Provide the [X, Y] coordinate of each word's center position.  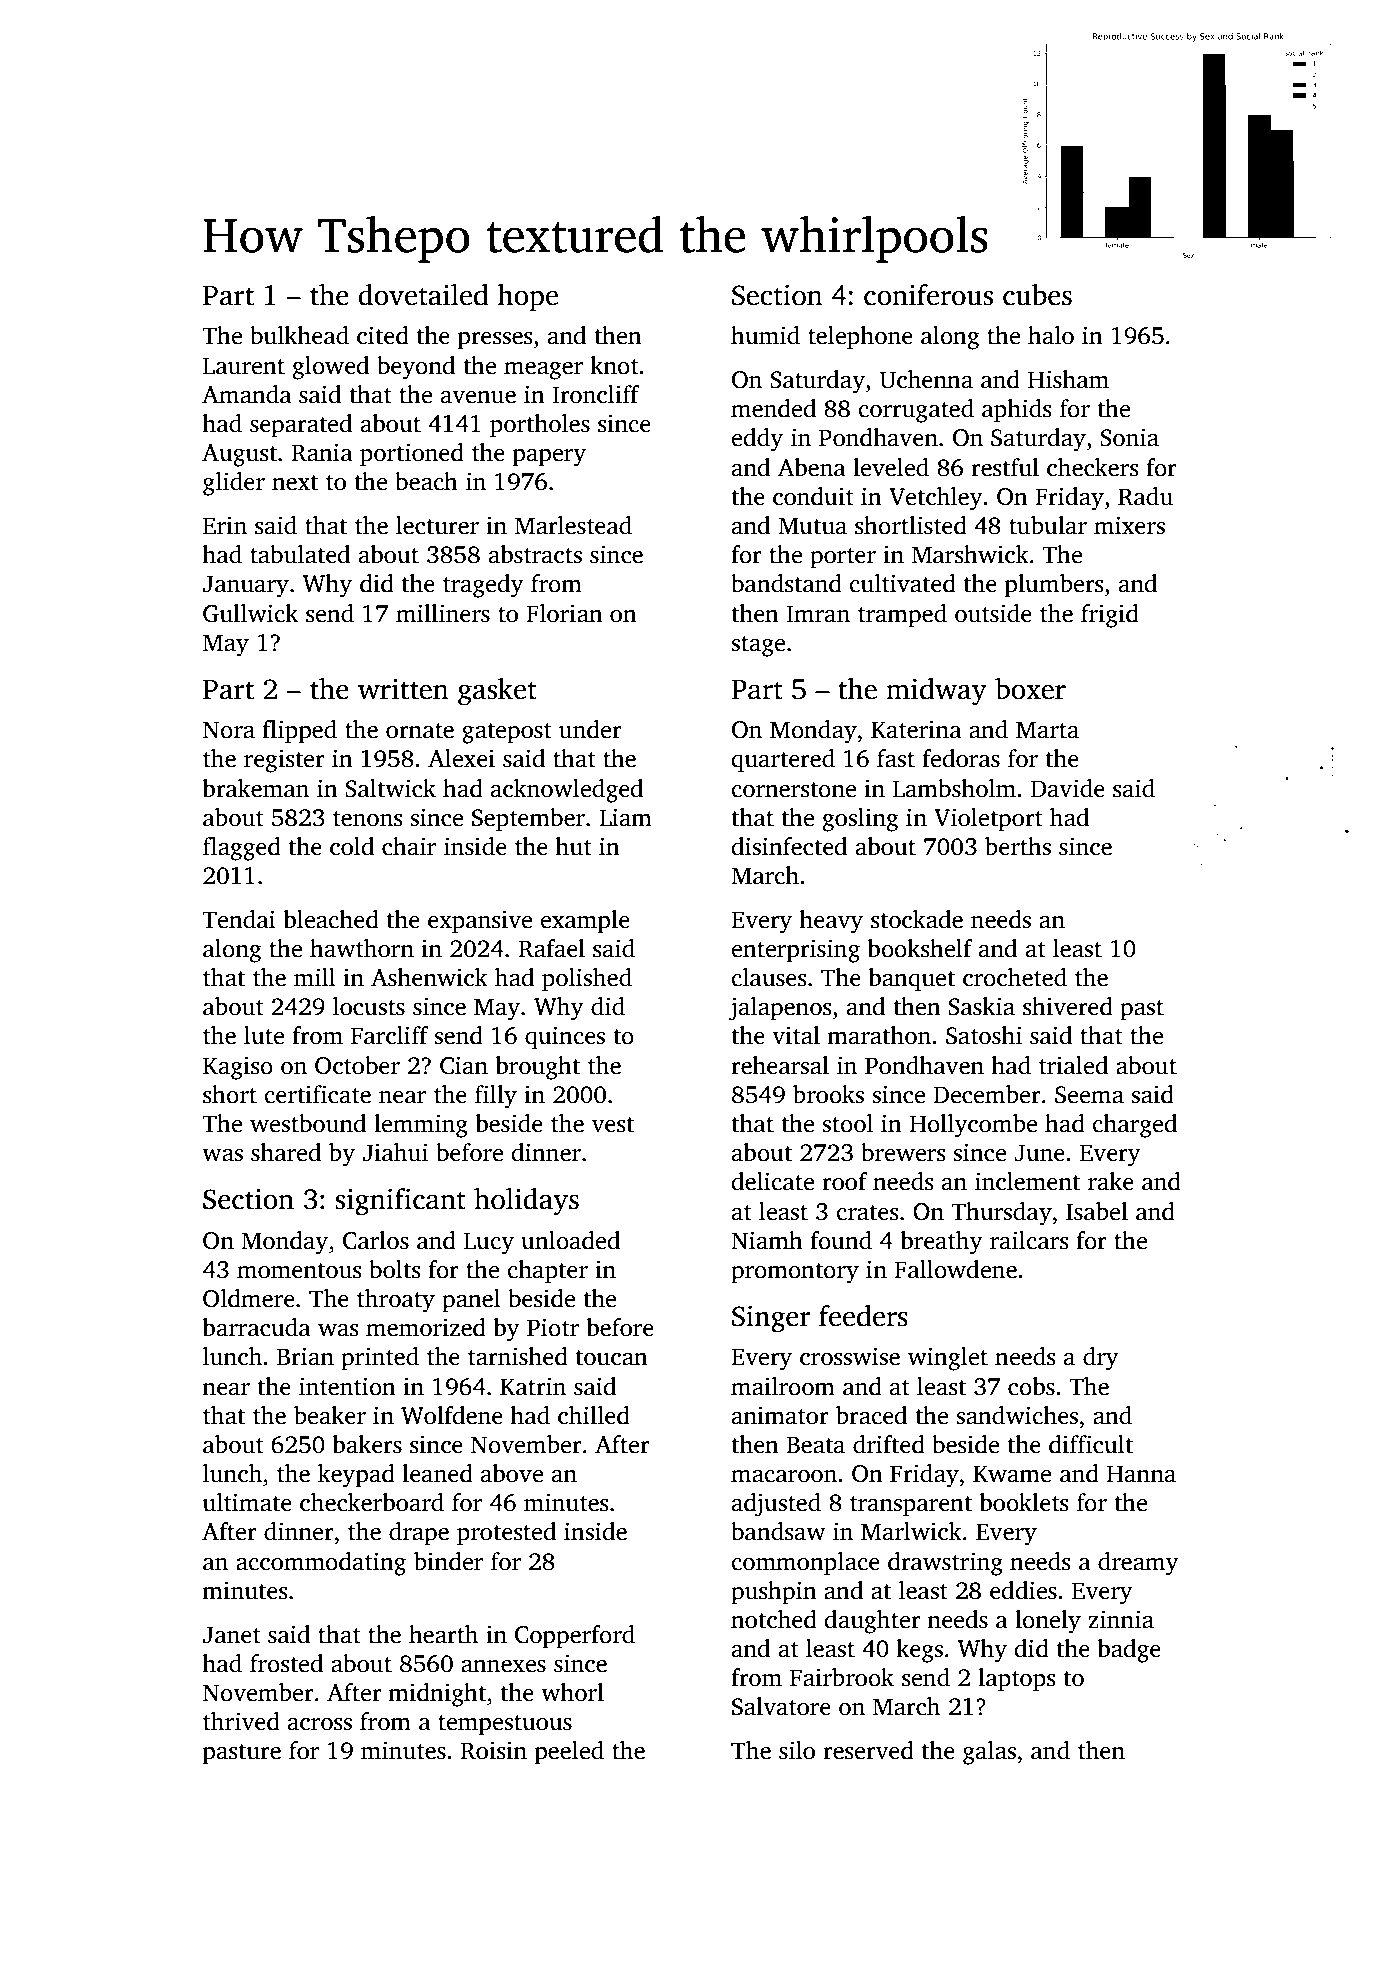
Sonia [1129, 437]
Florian [564, 613]
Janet [232, 1635]
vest [613, 1125]
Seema [1089, 1095]
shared [286, 1152]
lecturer [437, 525]
